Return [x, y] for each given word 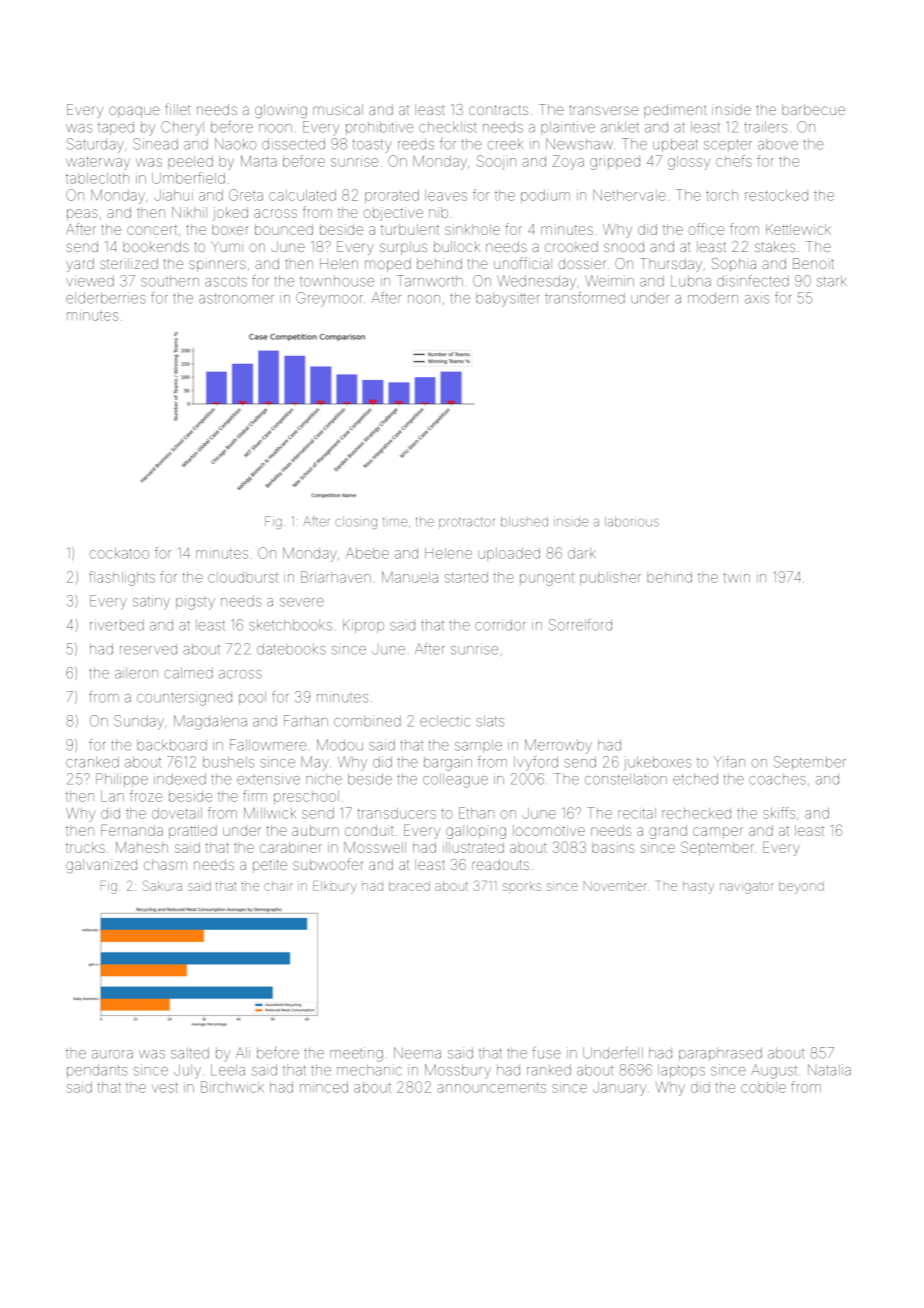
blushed [524, 522]
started [466, 577]
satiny [151, 602]
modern [713, 298]
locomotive [549, 830]
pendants [97, 1071]
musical [338, 109]
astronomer [236, 298]
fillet [177, 109]
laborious [632, 521]
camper [718, 833]
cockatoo [119, 553]
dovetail [177, 813]
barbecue [813, 109]
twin [736, 577]
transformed [585, 298]
